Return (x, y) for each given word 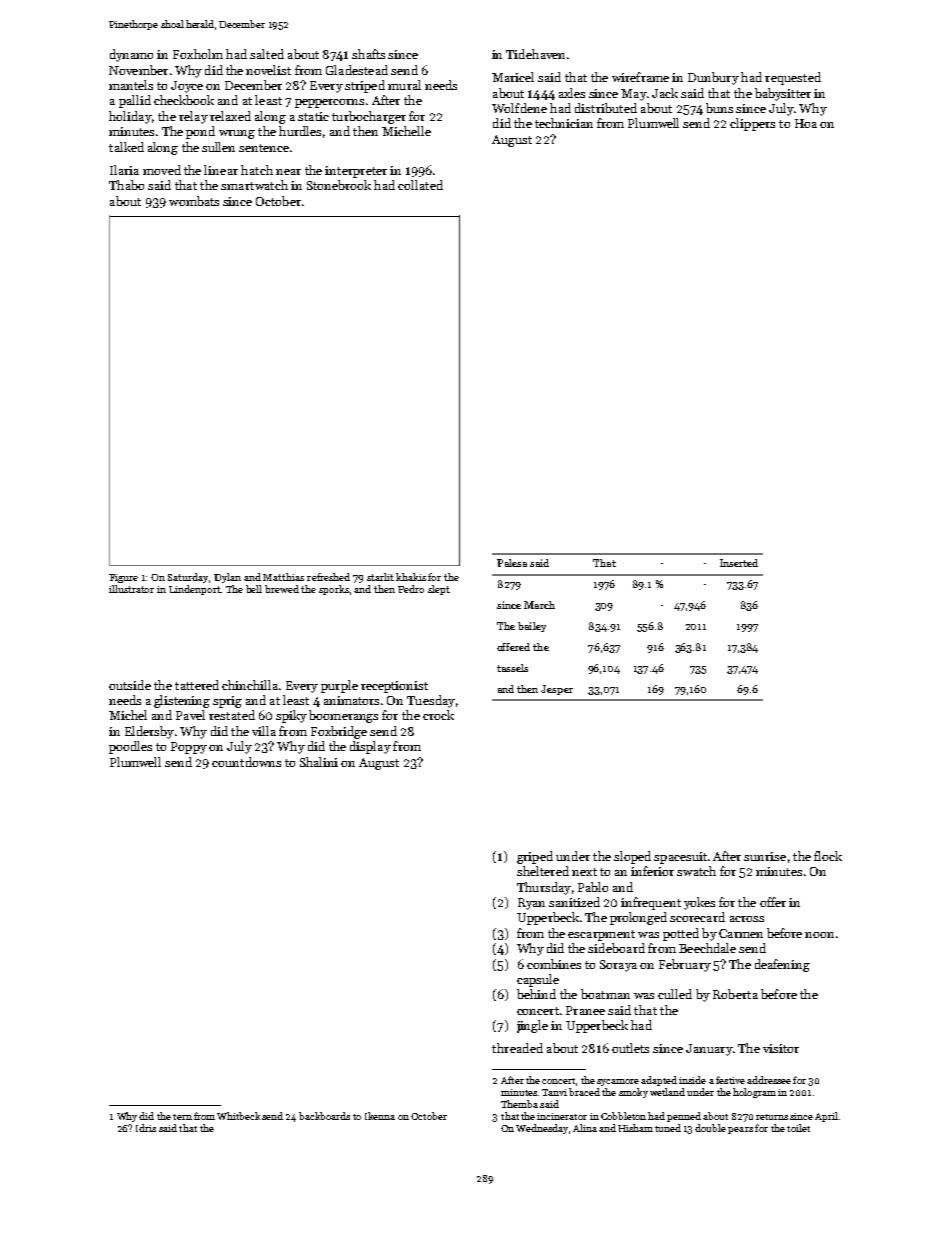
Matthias (283, 577)
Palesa (512, 563)
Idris (146, 1128)
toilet (798, 1128)
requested (793, 78)
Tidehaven (535, 54)
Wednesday (542, 1129)
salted (267, 54)
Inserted (739, 563)
